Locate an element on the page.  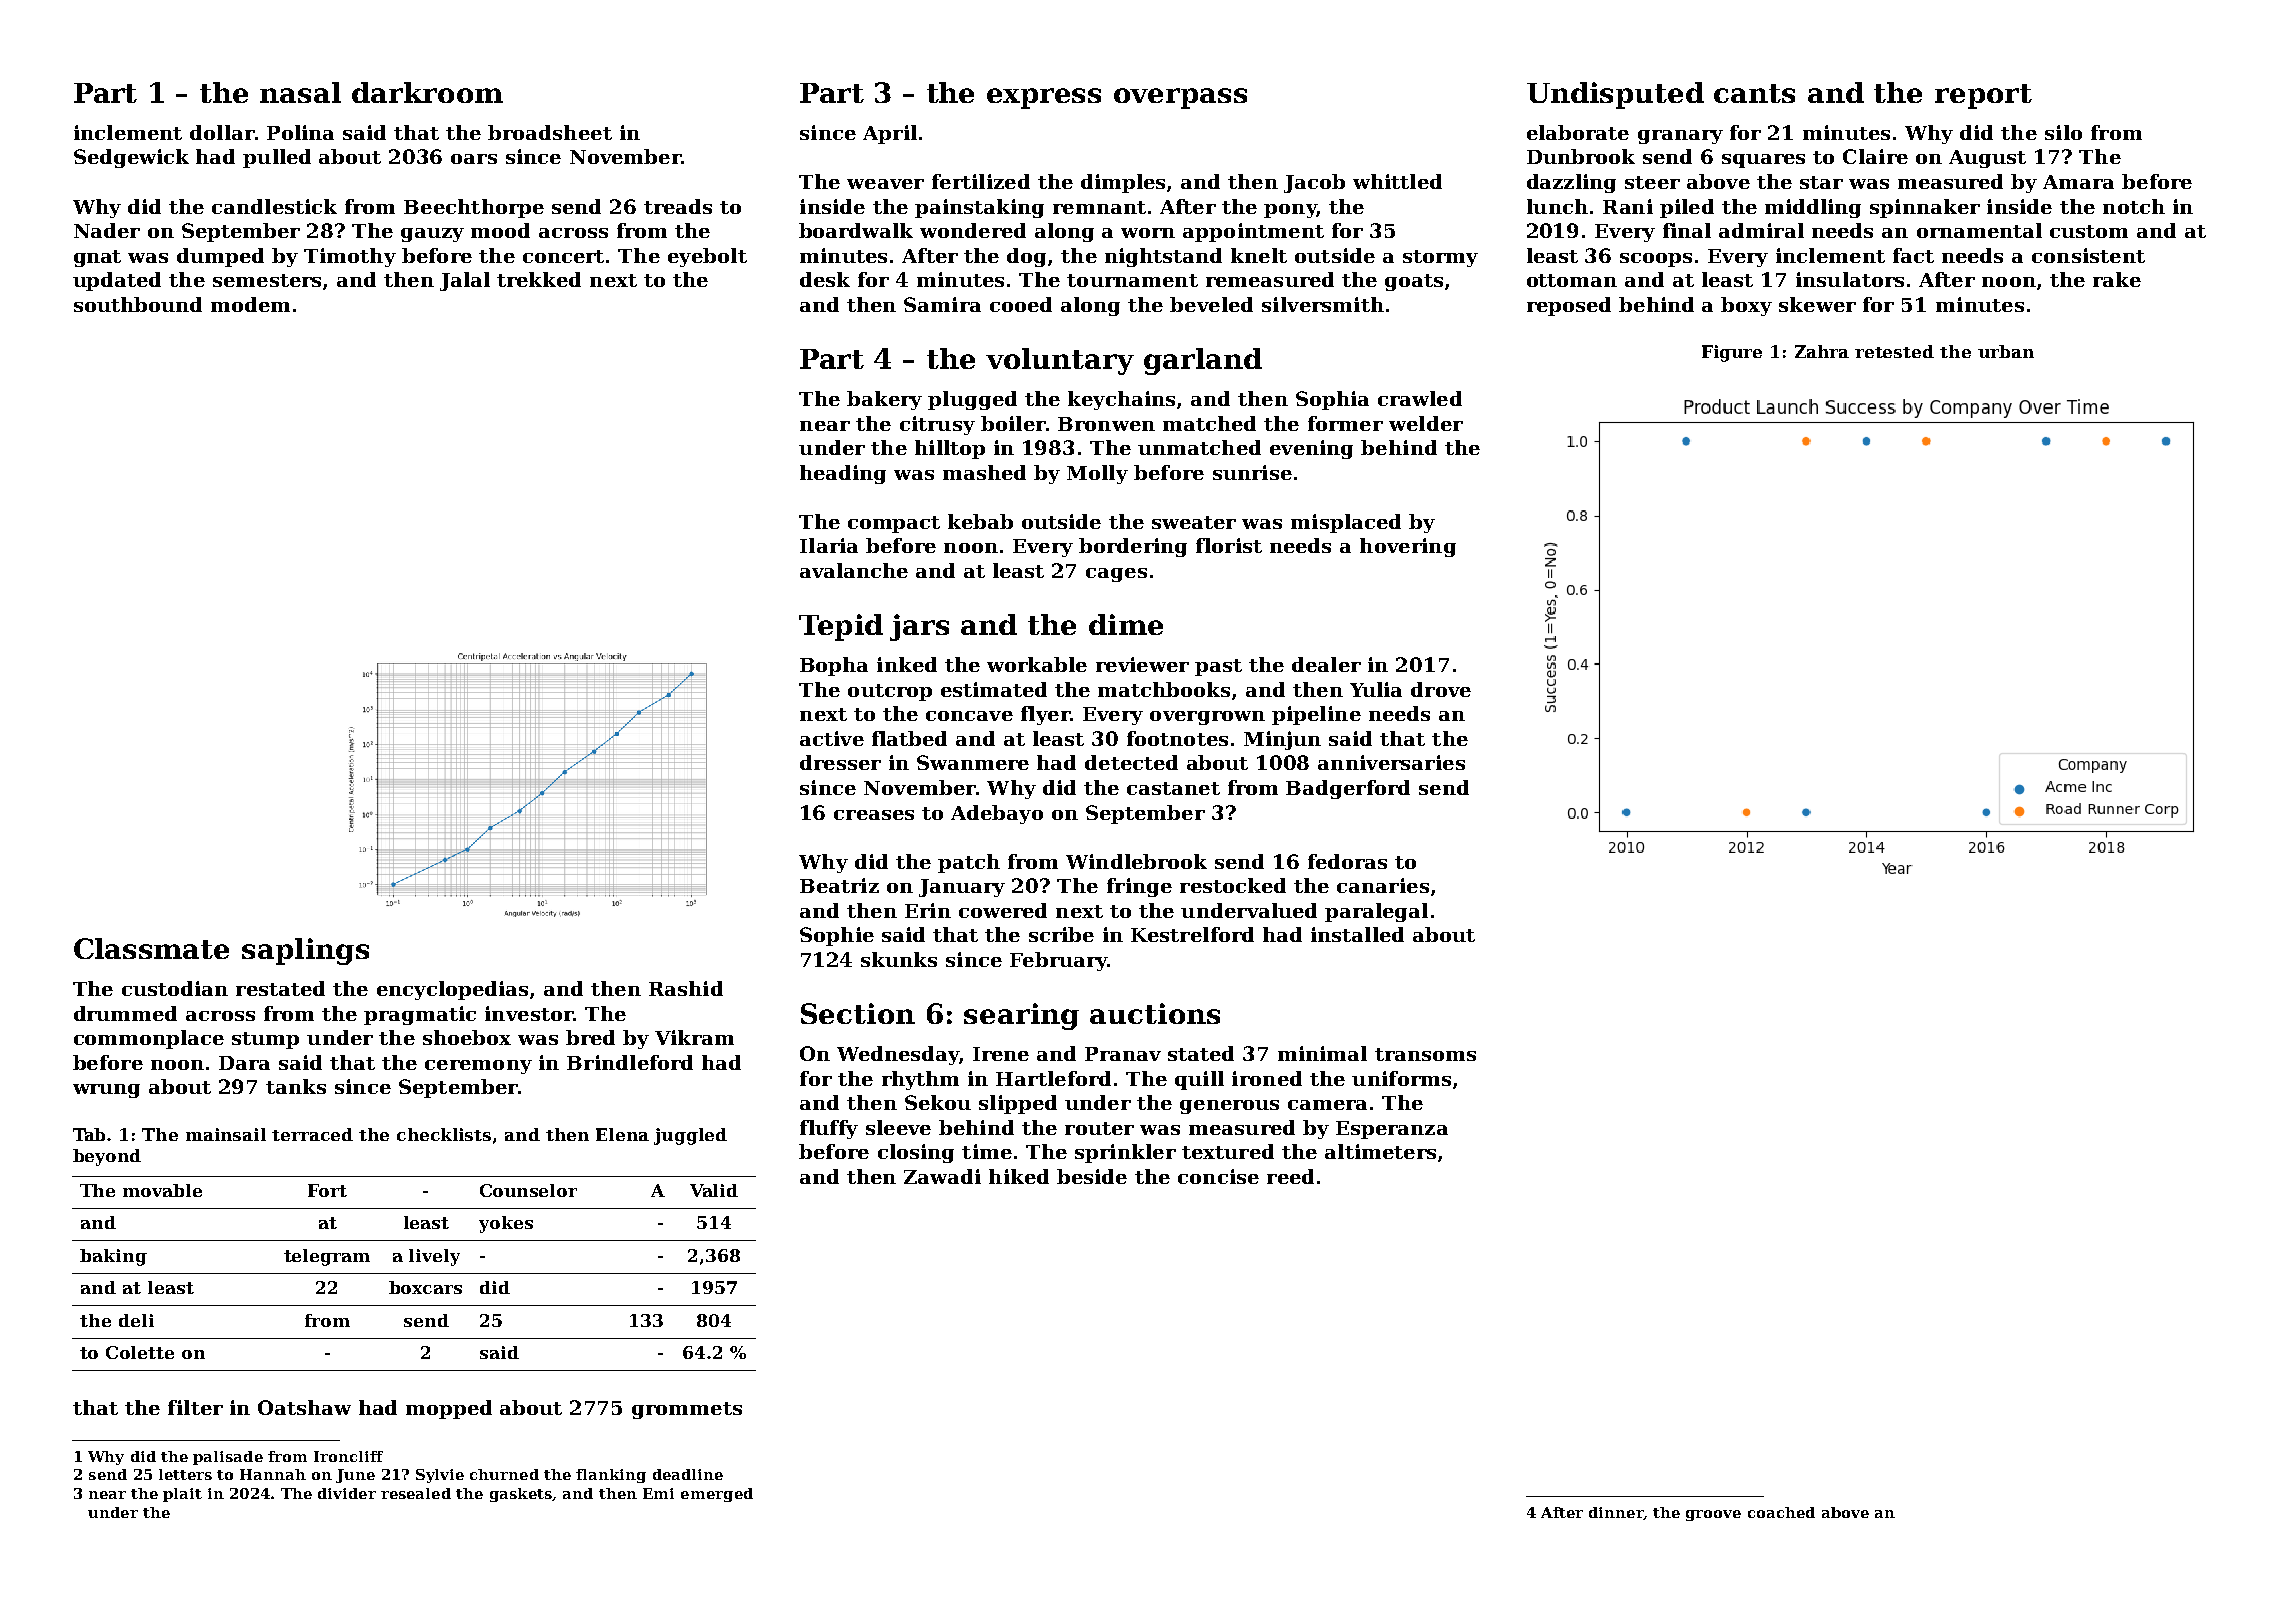
Esperanza is located at coordinates (1392, 1130).
